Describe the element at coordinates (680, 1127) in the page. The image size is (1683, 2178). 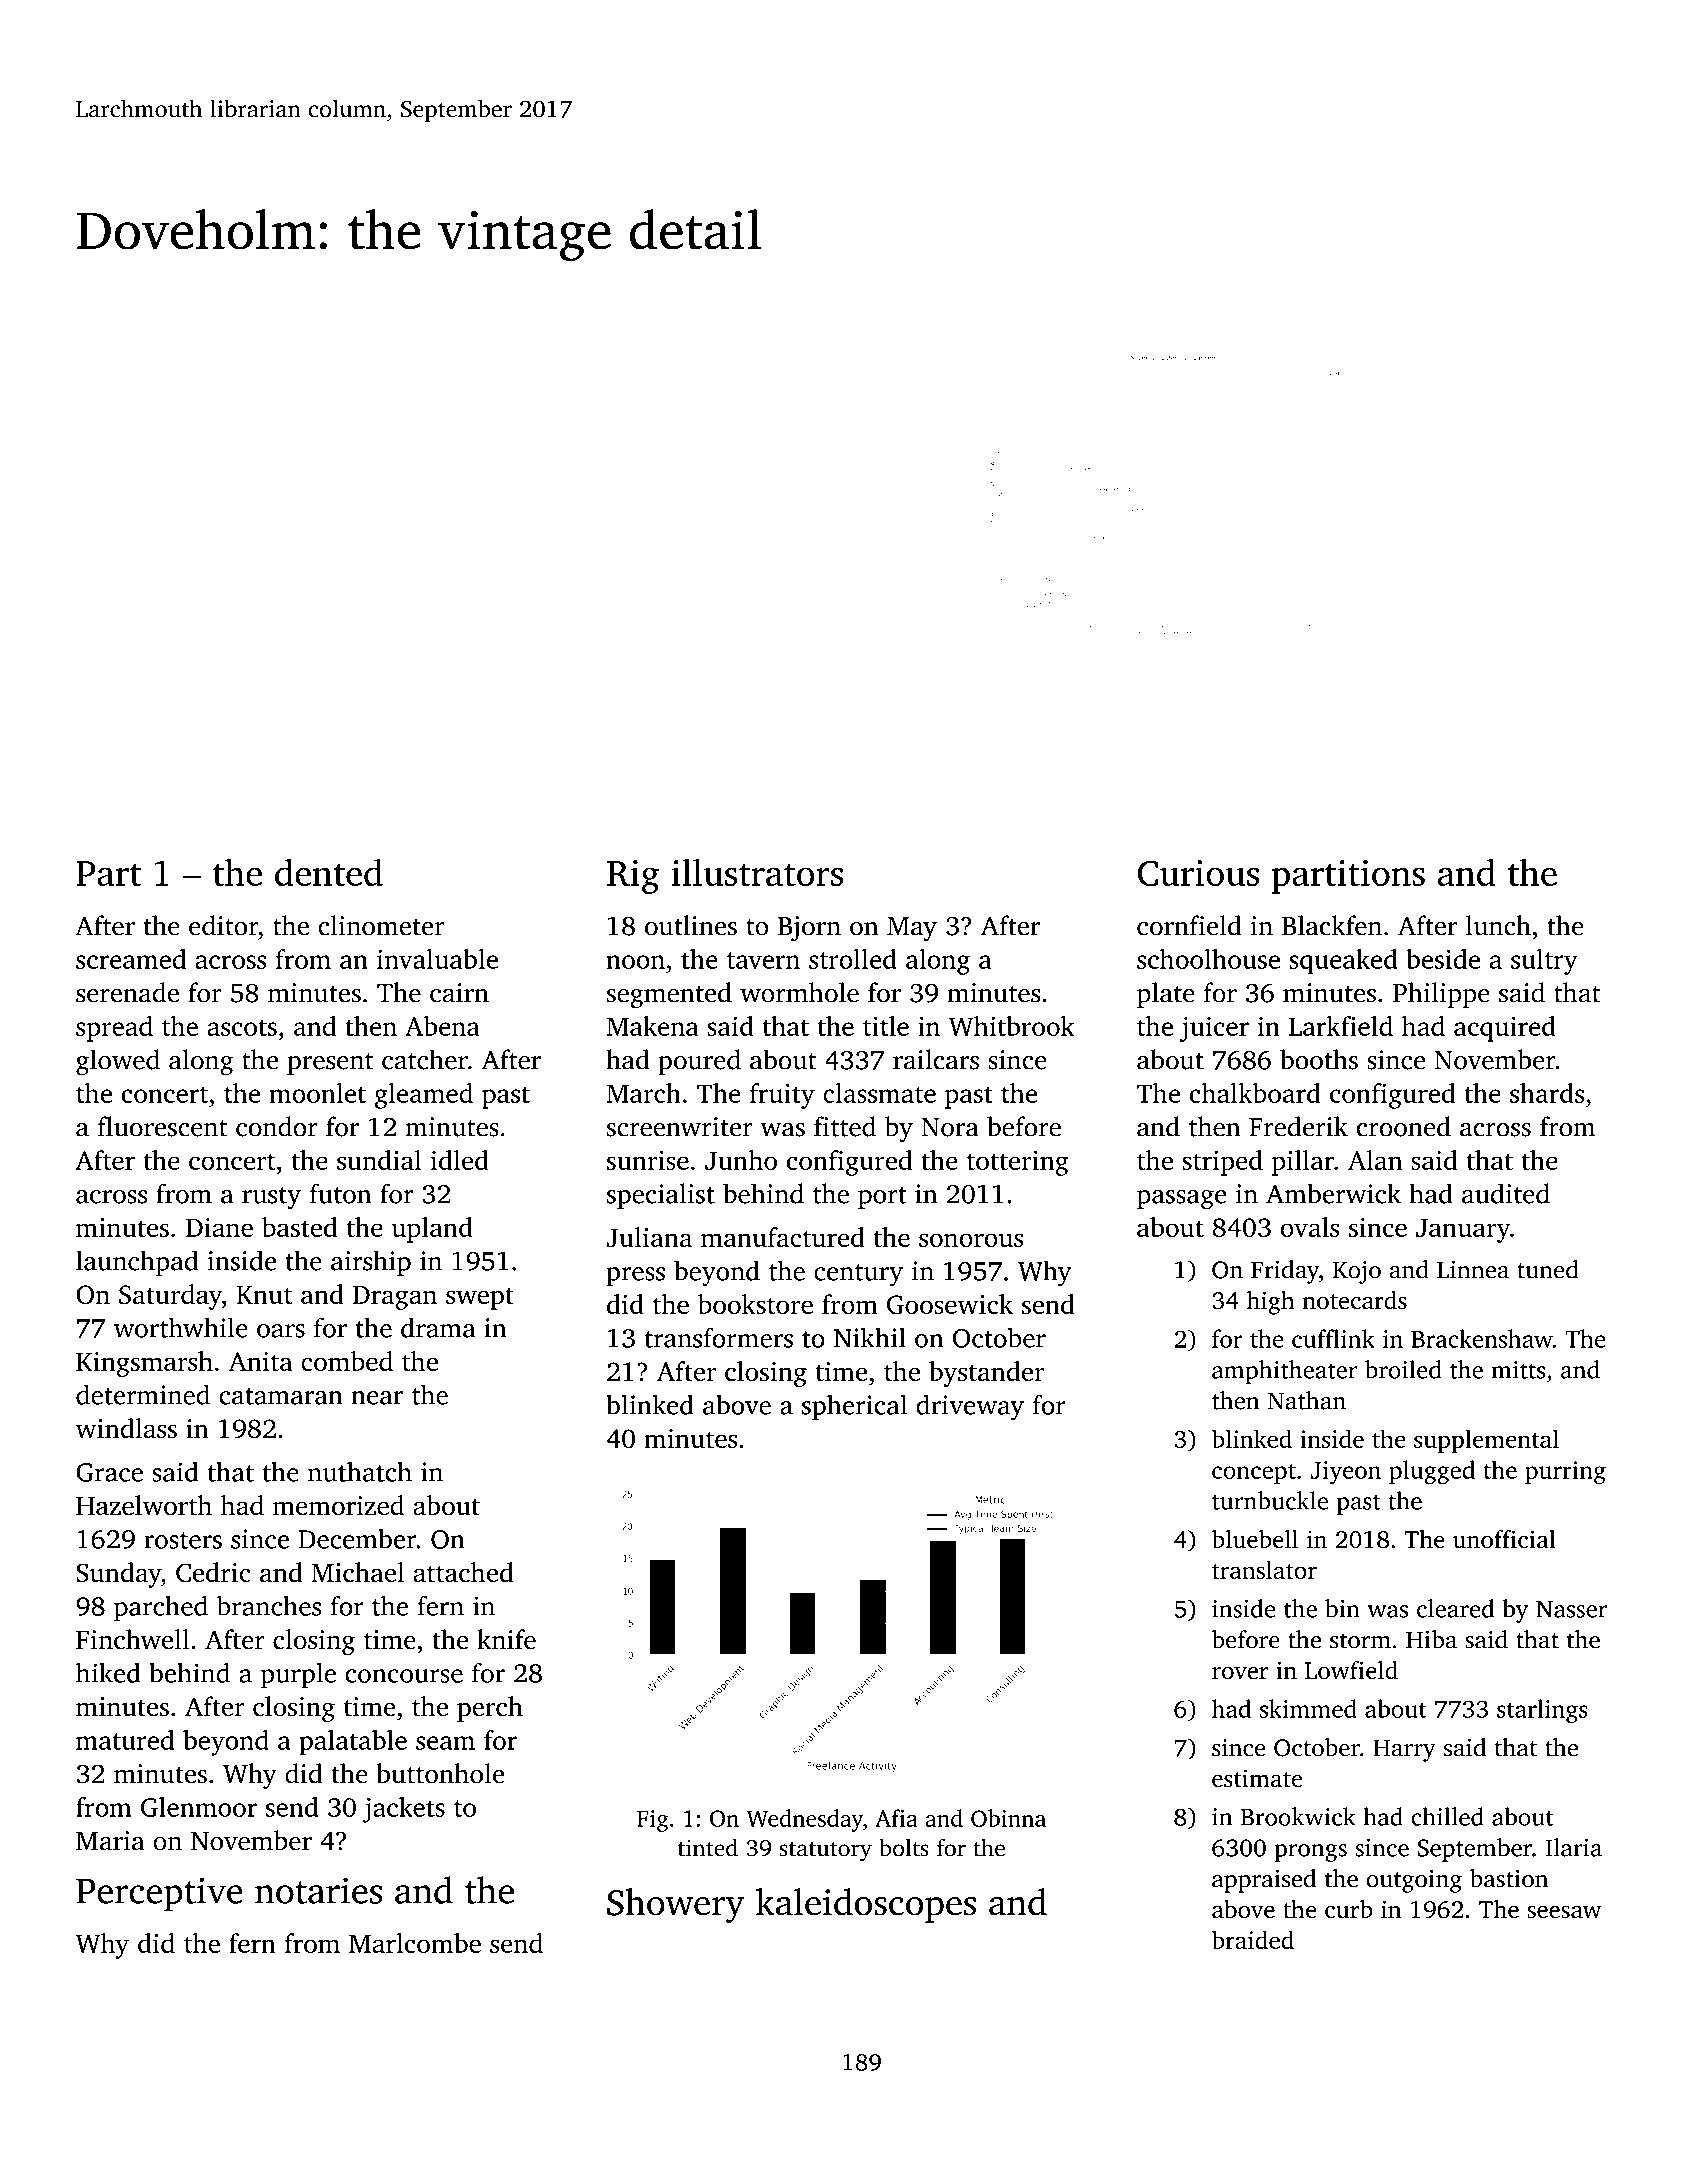
I see `screenwriter` at that location.
